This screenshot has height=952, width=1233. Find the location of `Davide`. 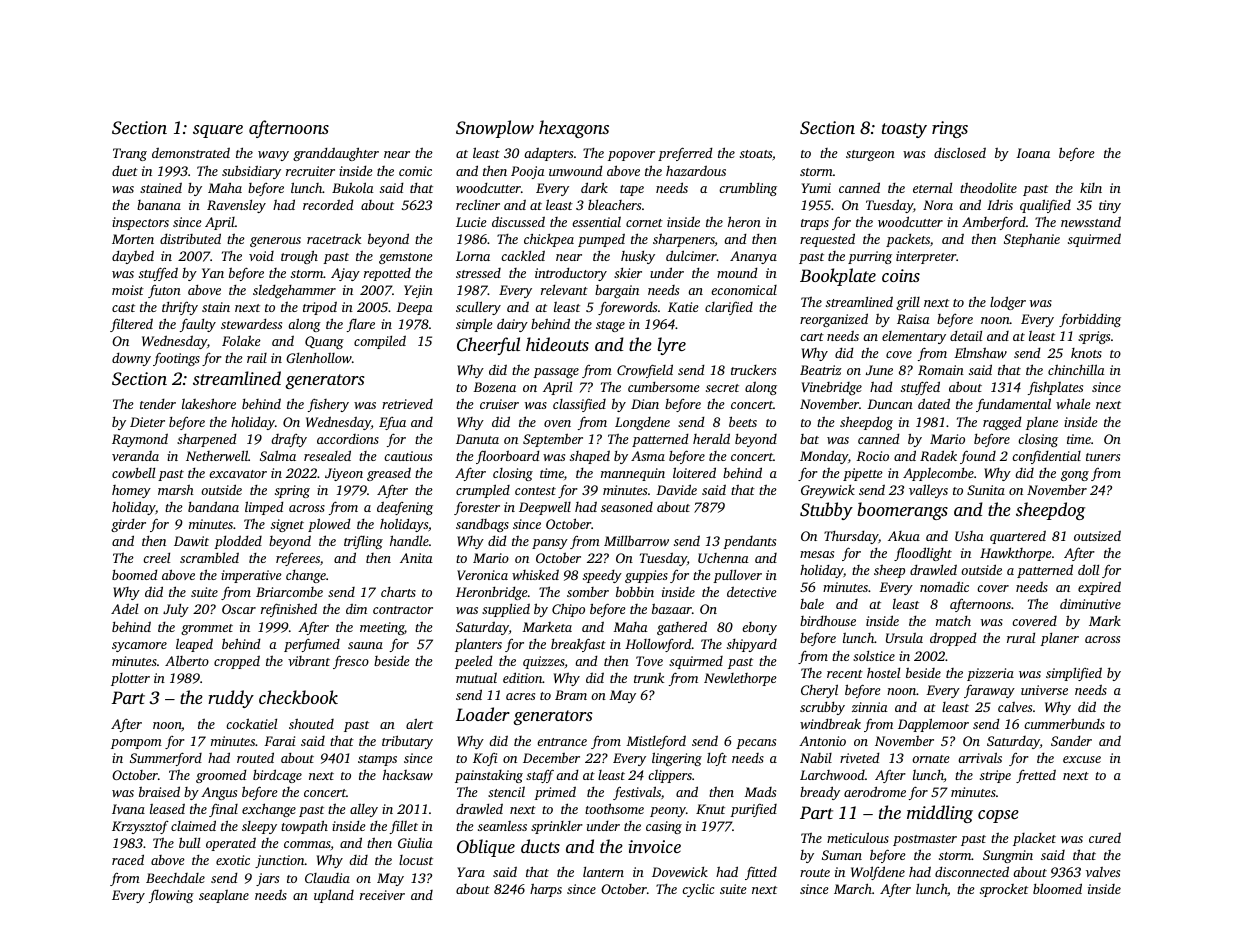

Davide is located at coordinates (676, 489).
